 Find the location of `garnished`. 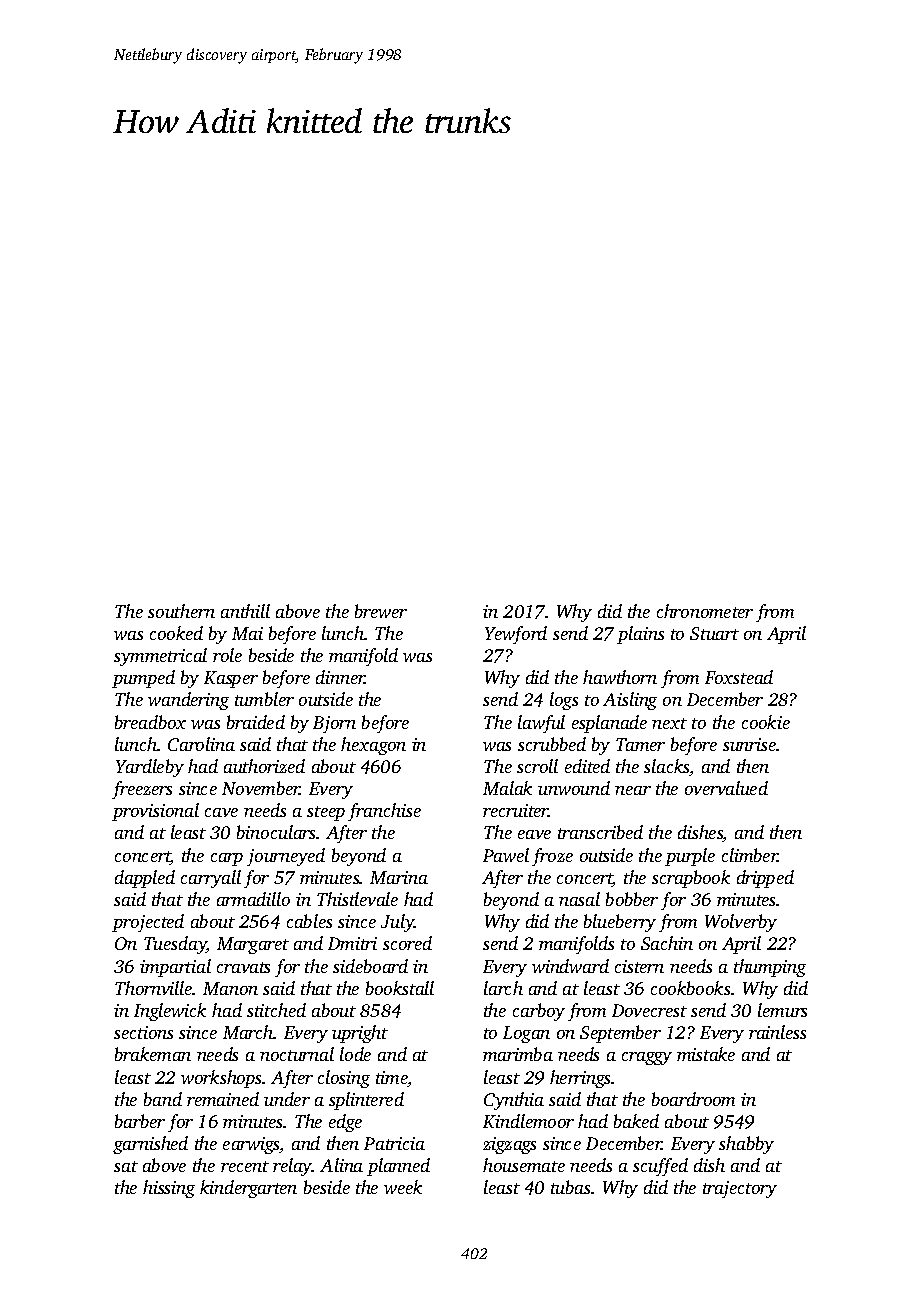

garnished is located at coordinates (150, 1145).
